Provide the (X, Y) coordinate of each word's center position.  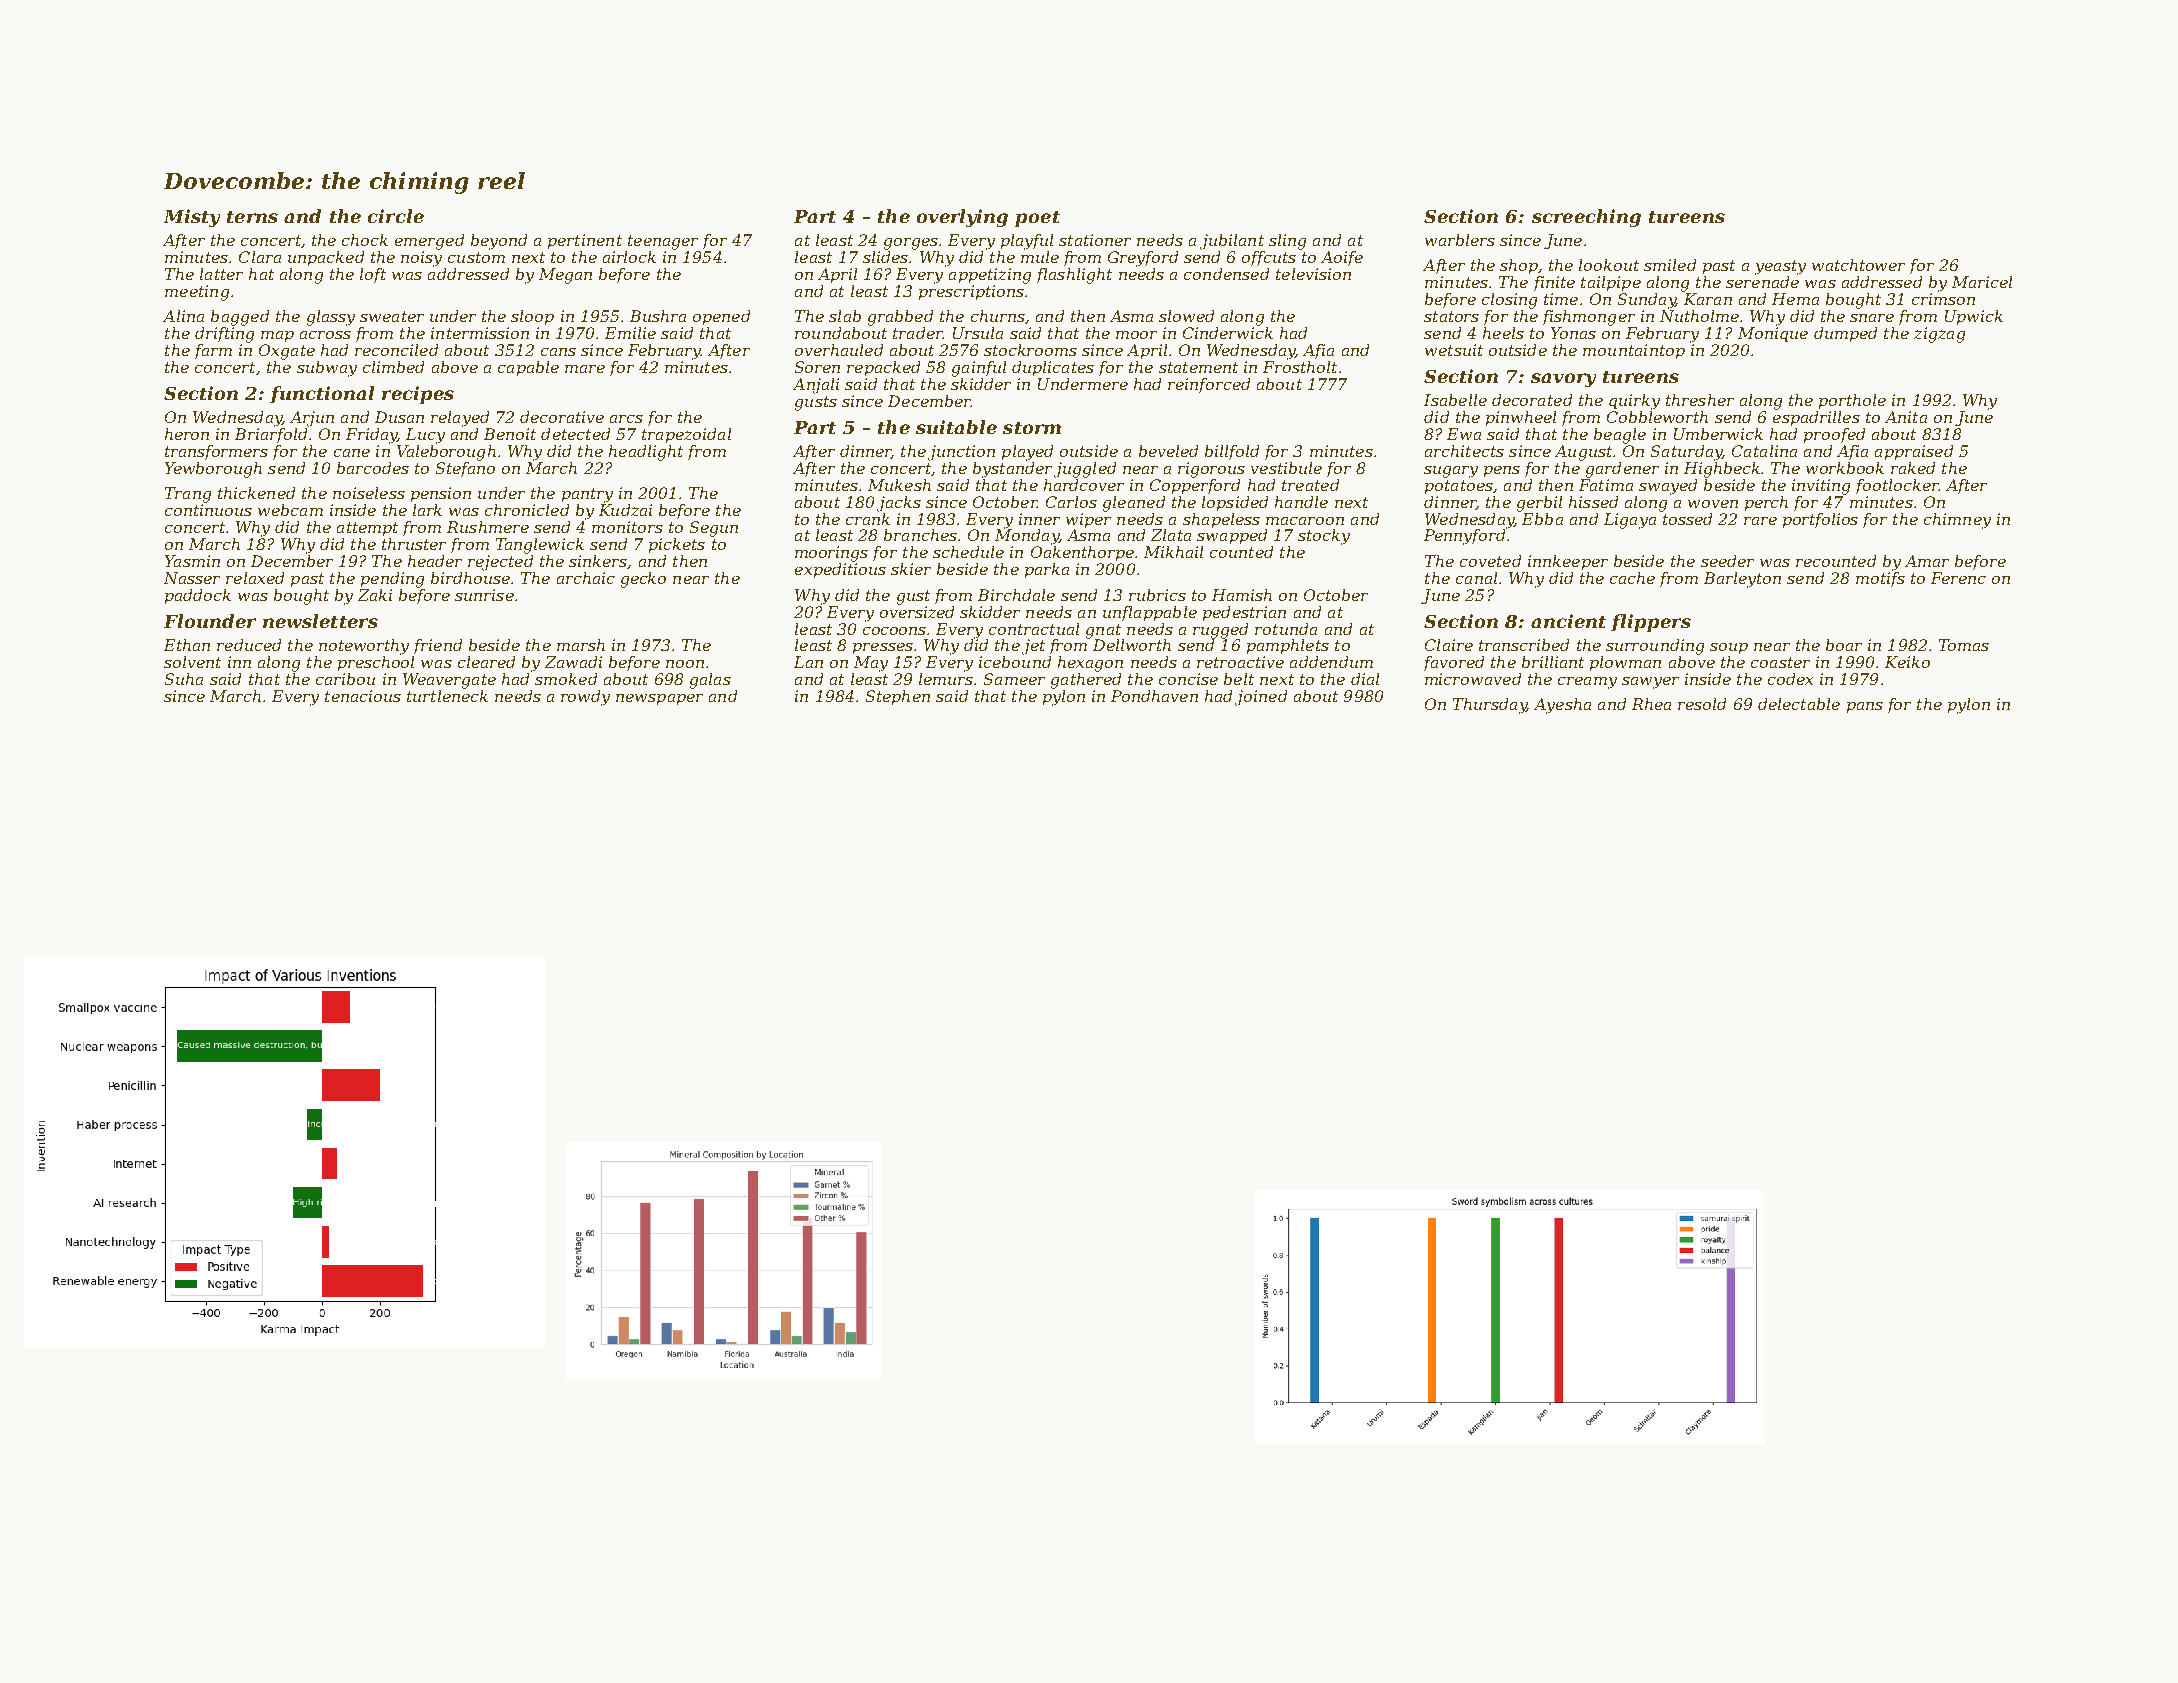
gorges (911, 244)
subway (327, 369)
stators (1451, 316)
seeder (1727, 561)
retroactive (1240, 662)
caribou (345, 679)
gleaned (1134, 504)
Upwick (1974, 317)
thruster (414, 544)
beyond (499, 242)
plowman (1625, 663)
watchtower (1858, 265)
